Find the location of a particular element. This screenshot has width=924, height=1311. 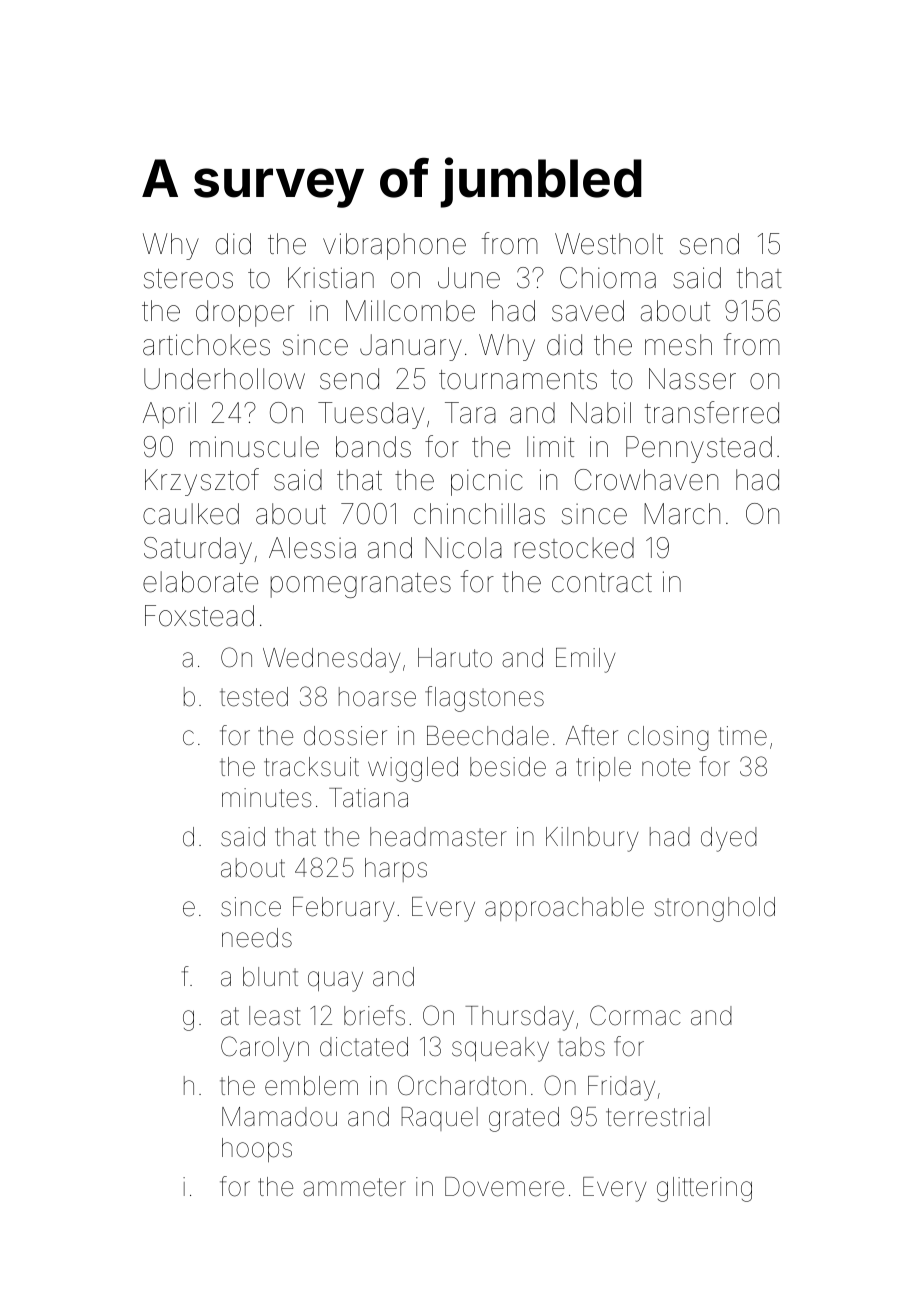

vibraphone is located at coordinates (394, 246).
